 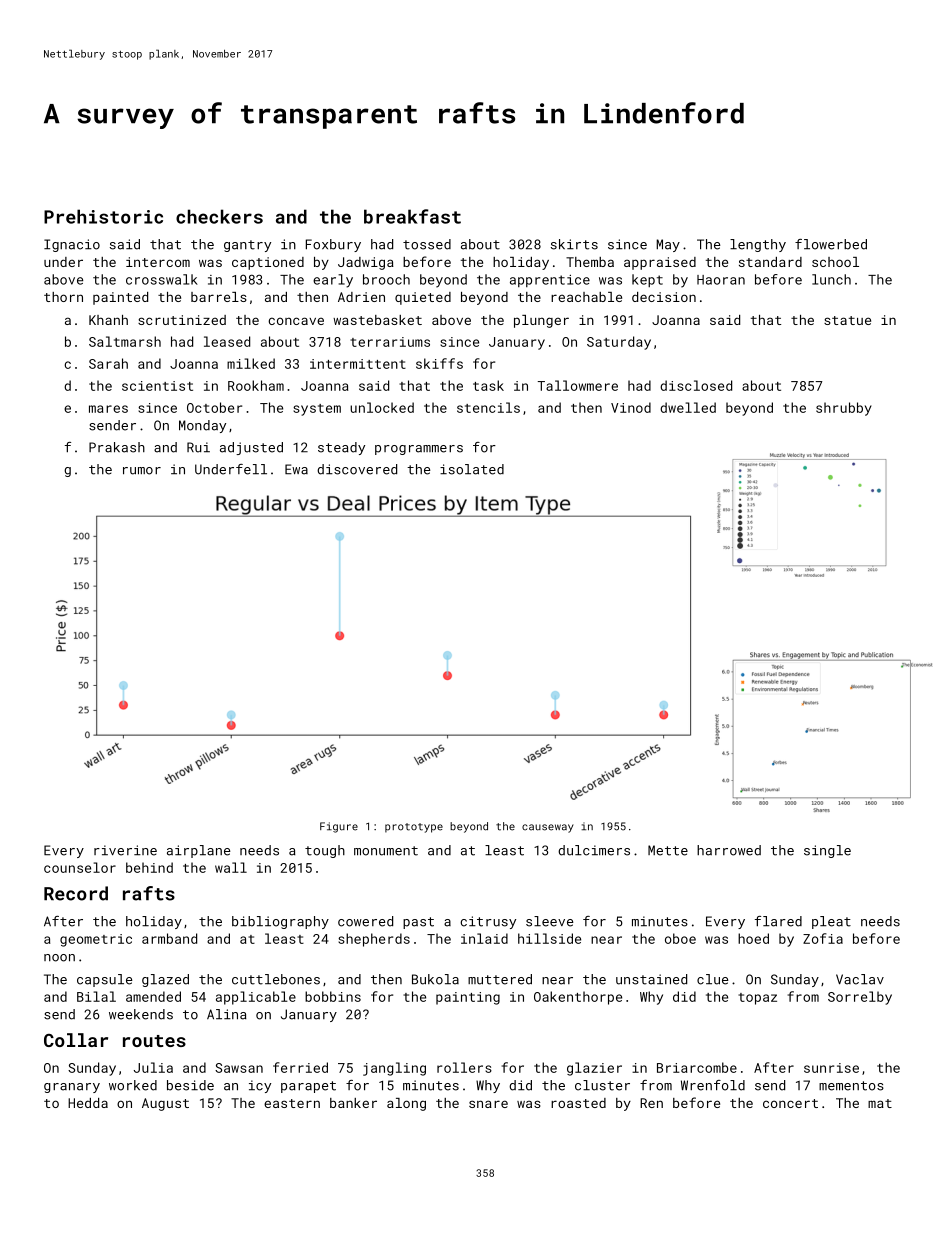 I want to click on checkers, so click(x=219, y=216).
